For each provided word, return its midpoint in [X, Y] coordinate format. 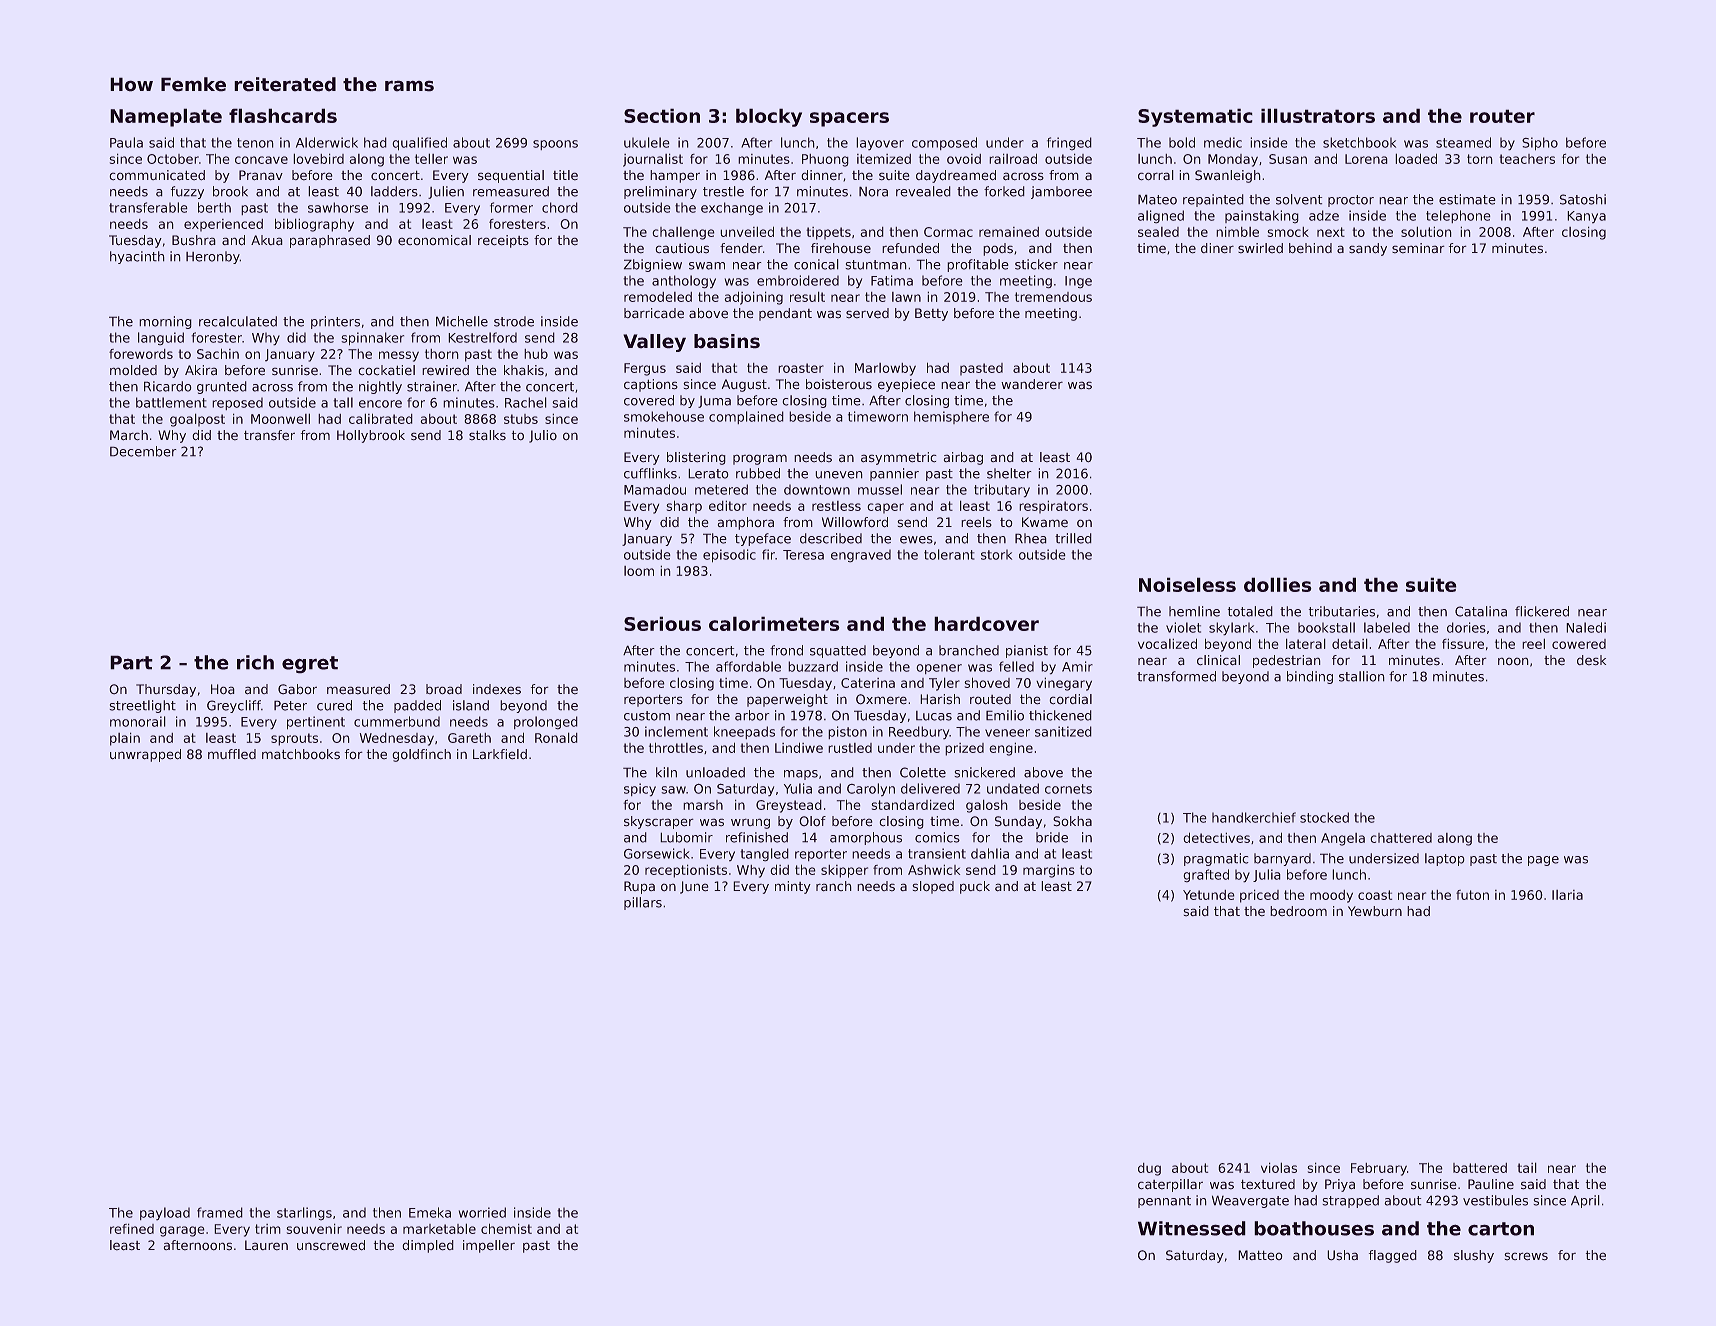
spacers [849, 119]
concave [261, 160]
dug [1149, 1169]
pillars [643, 903]
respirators [1054, 507]
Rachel [525, 402]
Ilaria [1567, 895]
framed [219, 1212]
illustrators [1318, 116]
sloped [933, 887]
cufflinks [650, 473]
